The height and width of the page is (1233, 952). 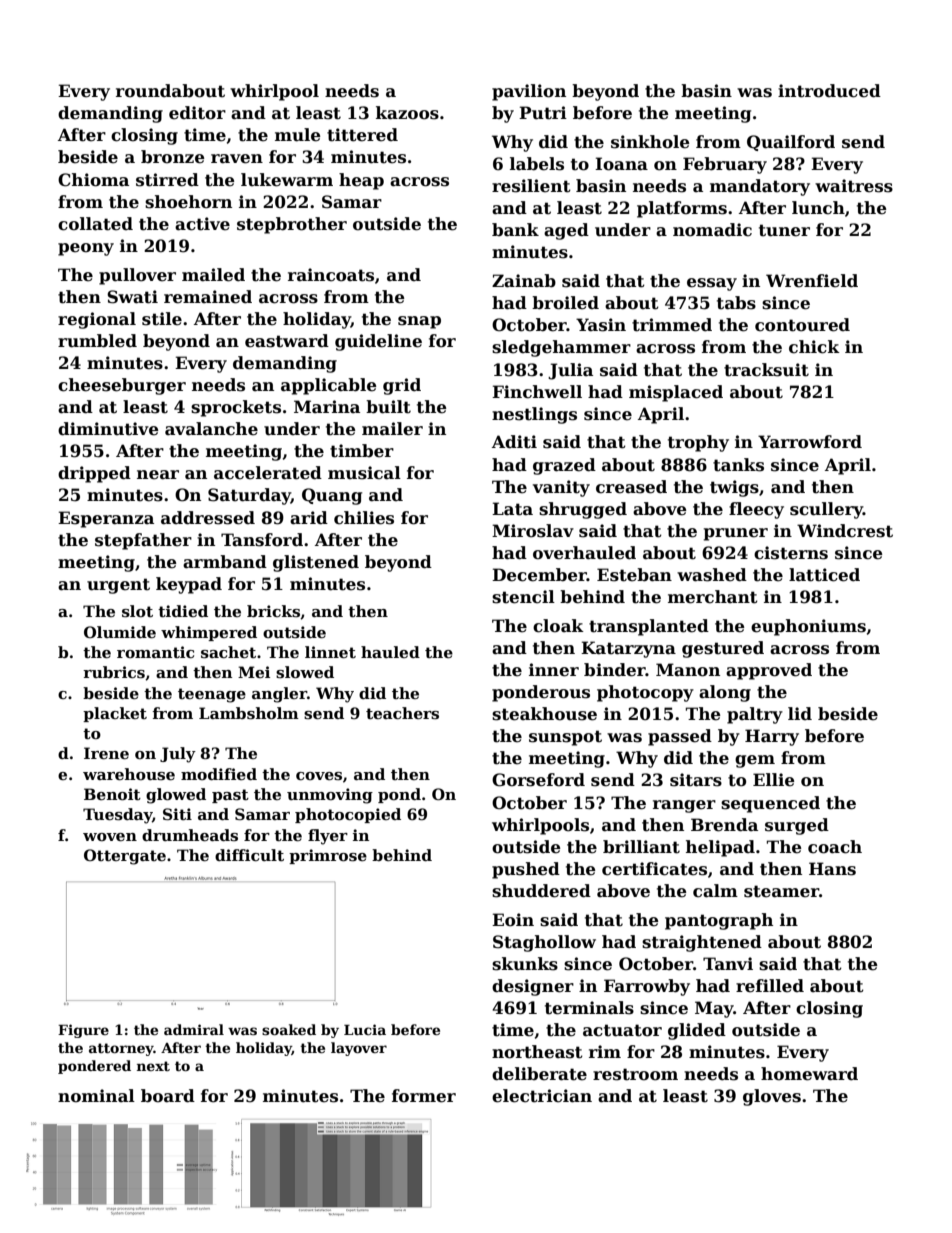 What do you see at coordinates (537, 392) in the page?
I see `Finchwell` at bounding box center [537, 392].
